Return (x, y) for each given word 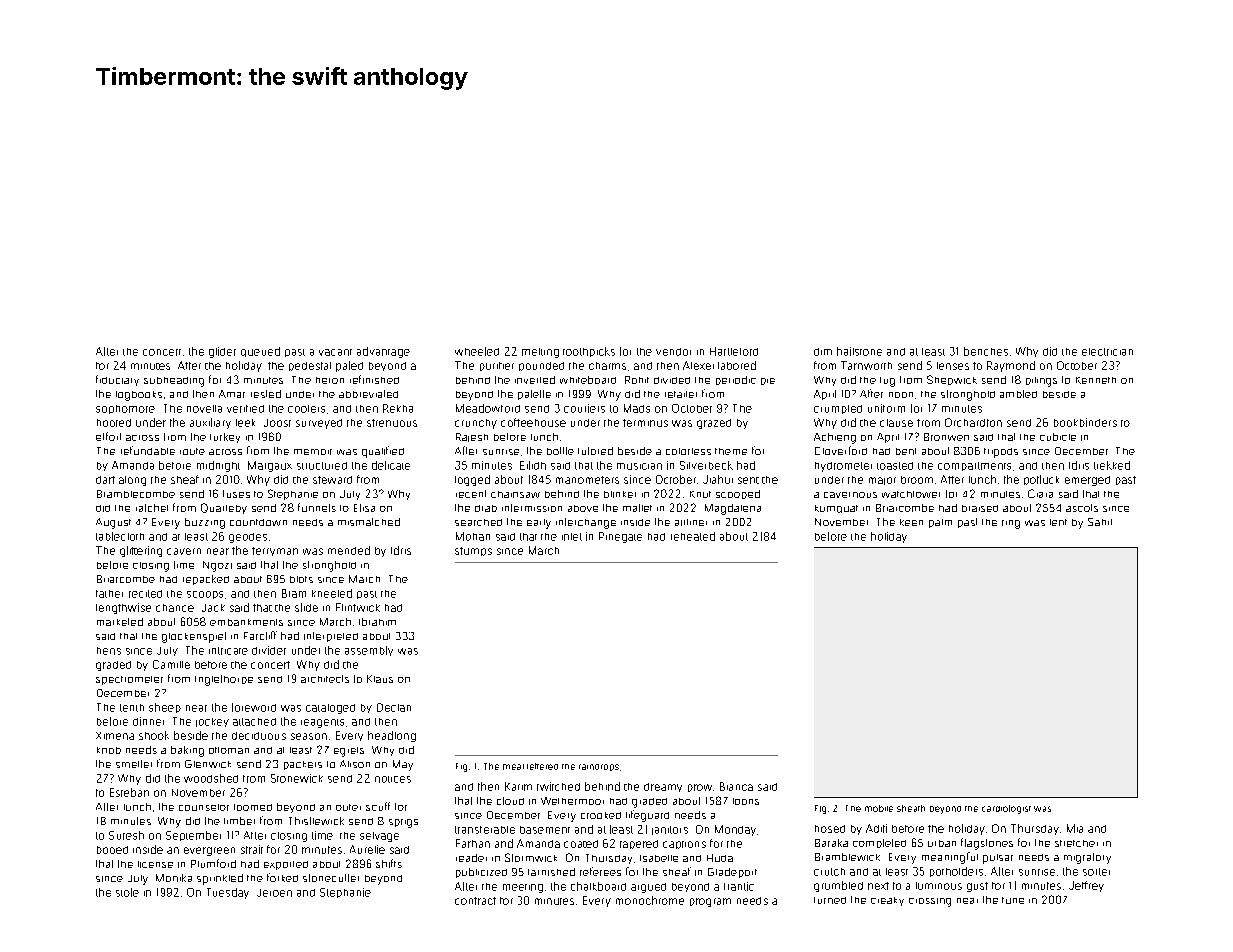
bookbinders (1085, 422)
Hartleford (734, 351)
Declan (394, 707)
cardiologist (1006, 809)
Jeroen (274, 893)
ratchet (152, 508)
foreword (254, 707)
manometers (587, 480)
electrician (1107, 352)
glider (222, 352)
